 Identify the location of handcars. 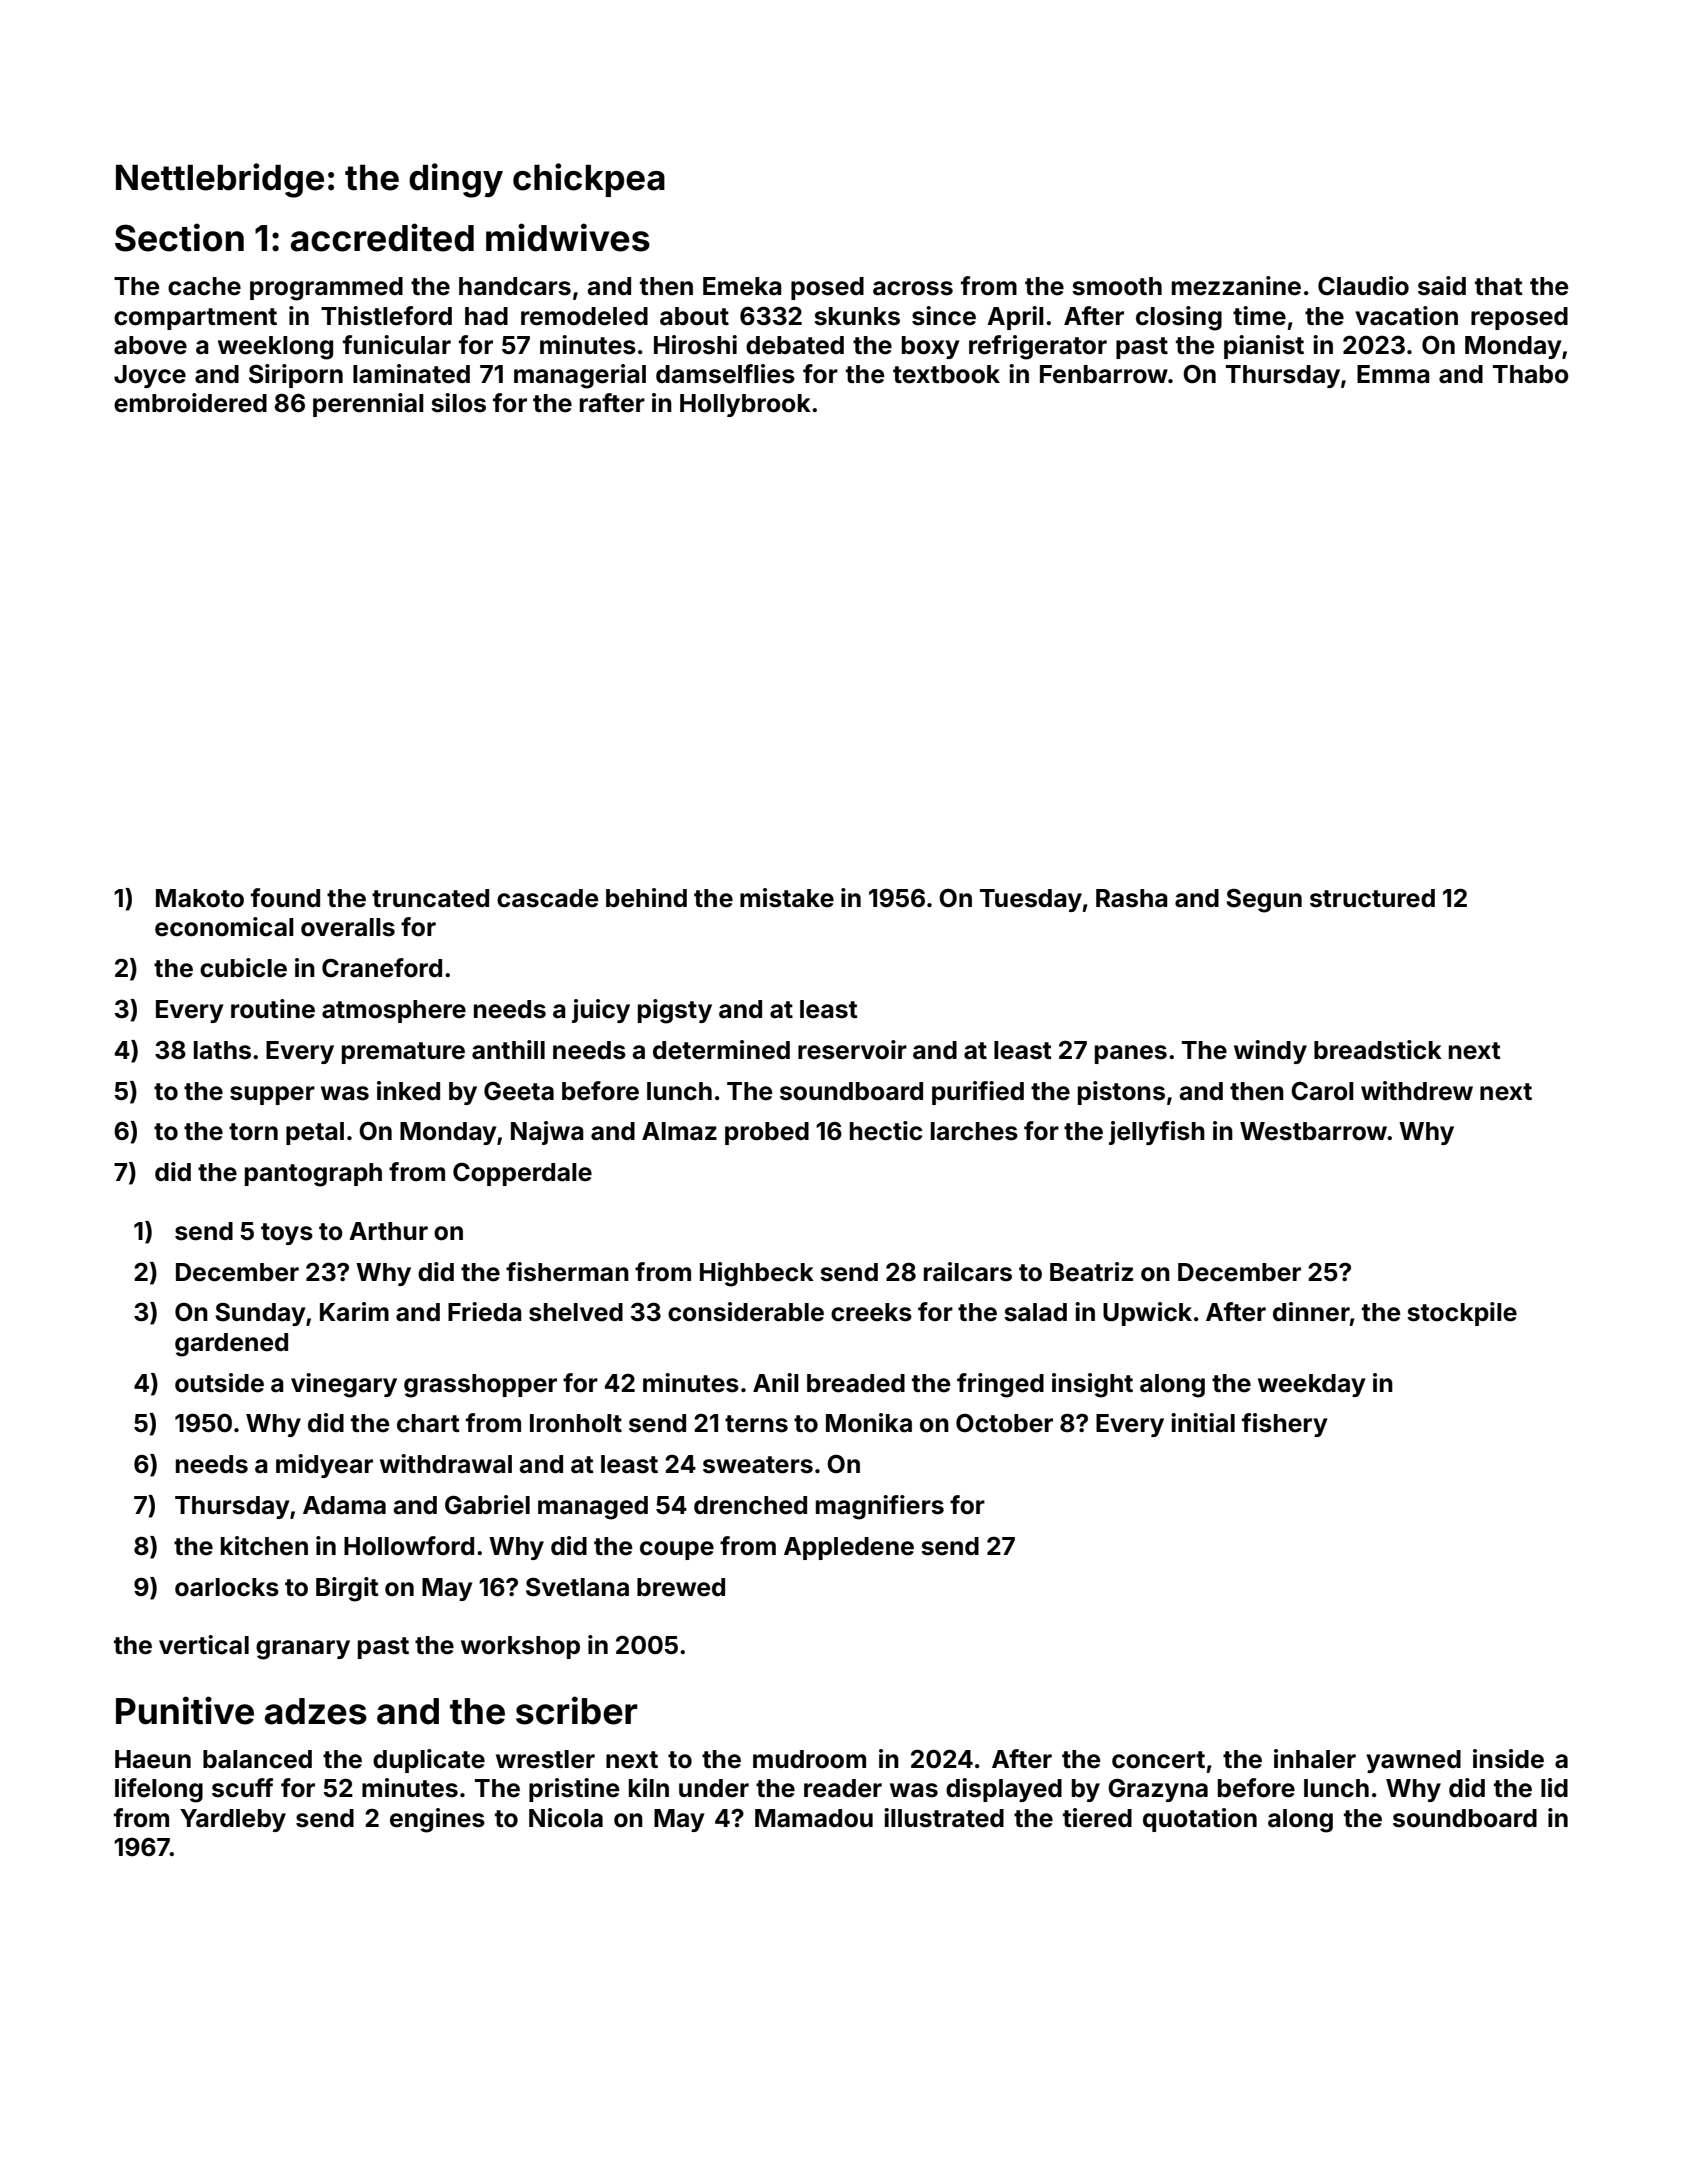
(515, 286).
